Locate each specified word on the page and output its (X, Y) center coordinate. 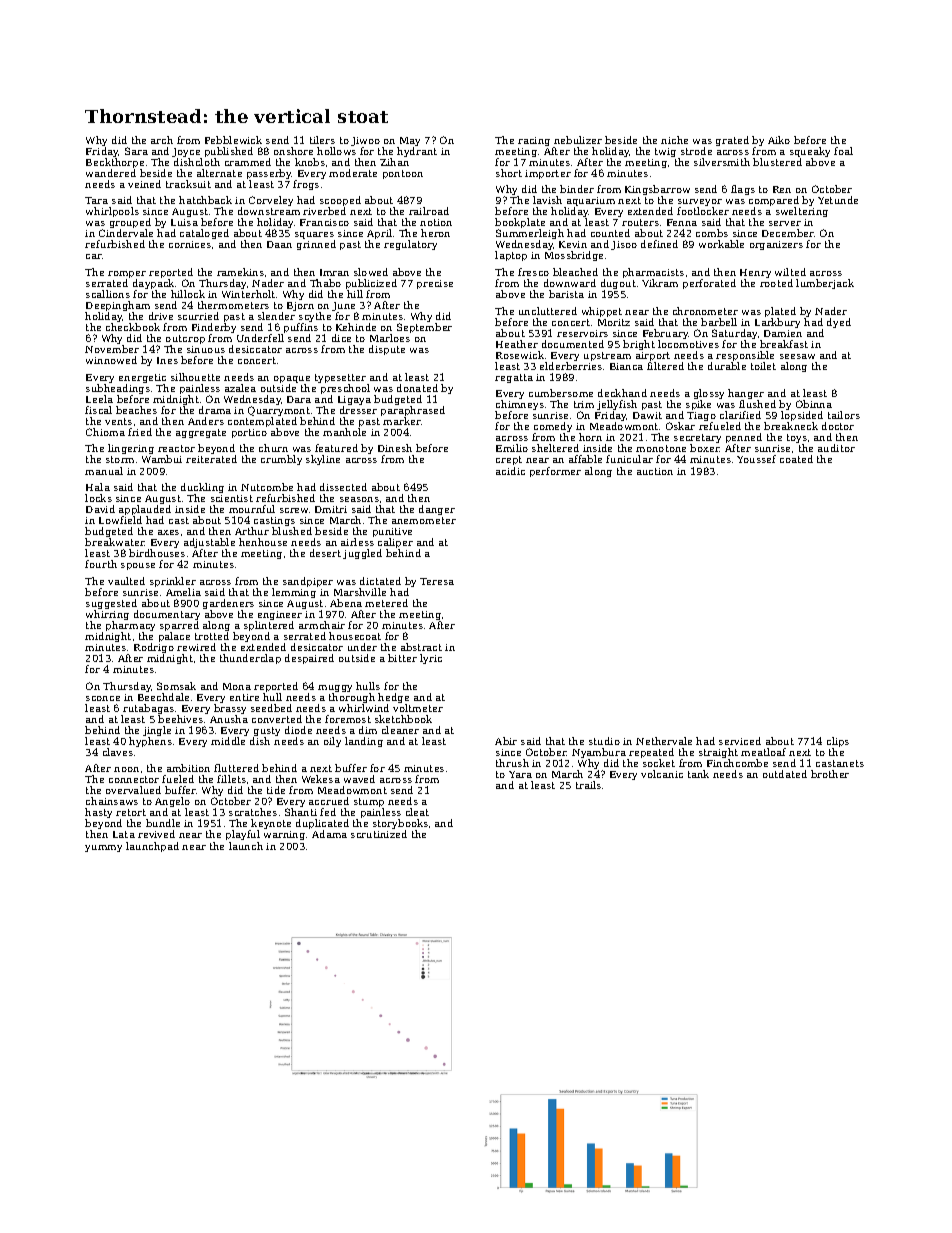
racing (534, 141)
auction (655, 471)
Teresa (437, 581)
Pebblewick (233, 140)
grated (732, 141)
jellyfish (617, 406)
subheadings (118, 389)
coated (796, 459)
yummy (103, 848)
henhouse (263, 542)
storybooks (400, 825)
